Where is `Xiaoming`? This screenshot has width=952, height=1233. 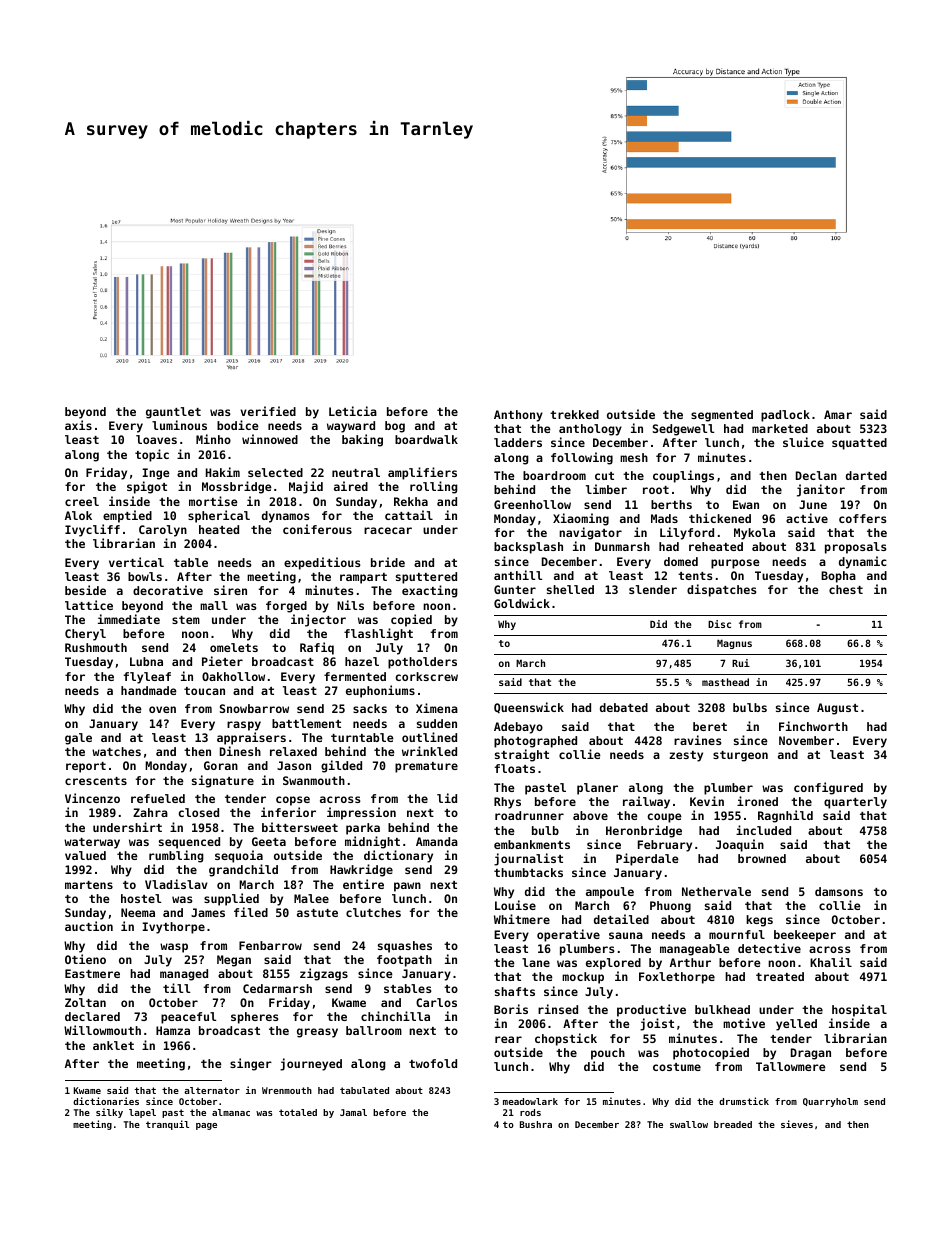 Xiaoming is located at coordinates (581, 519).
